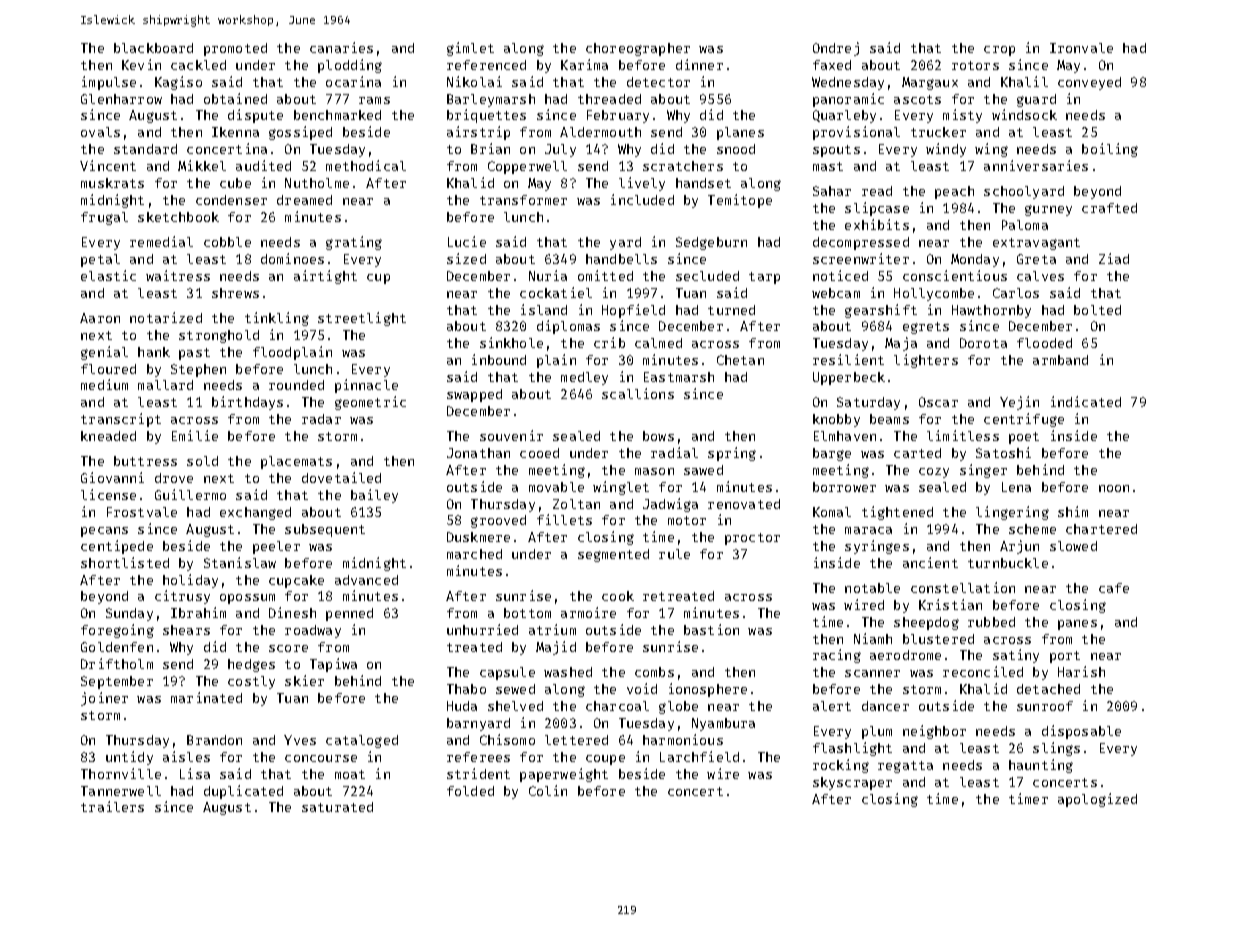 This screenshot has height=952, width=1233. I want to click on crop, so click(999, 51).
